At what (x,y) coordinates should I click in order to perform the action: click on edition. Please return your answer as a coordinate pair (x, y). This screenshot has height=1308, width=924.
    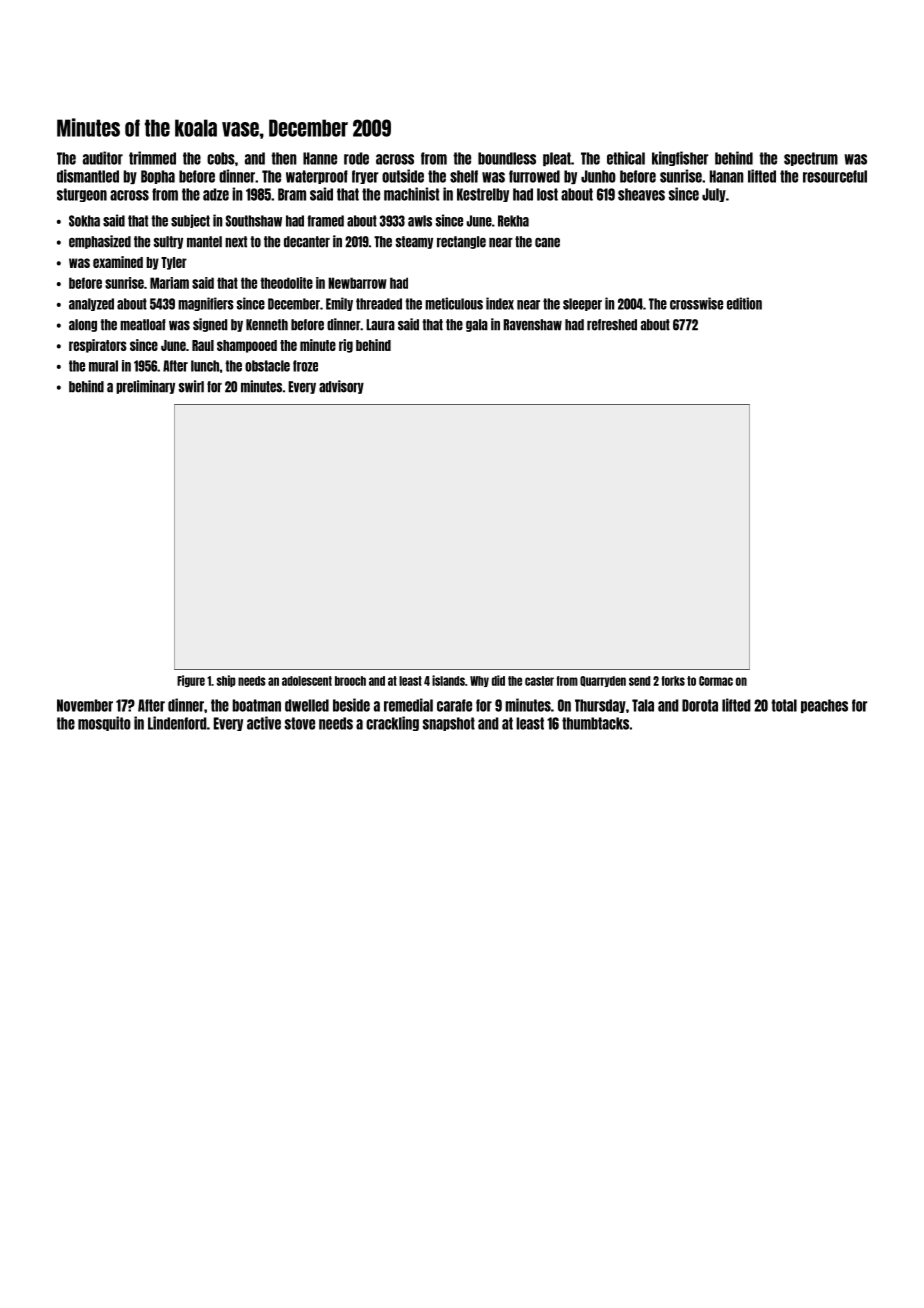
    Looking at the image, I should click on (744, 303).
